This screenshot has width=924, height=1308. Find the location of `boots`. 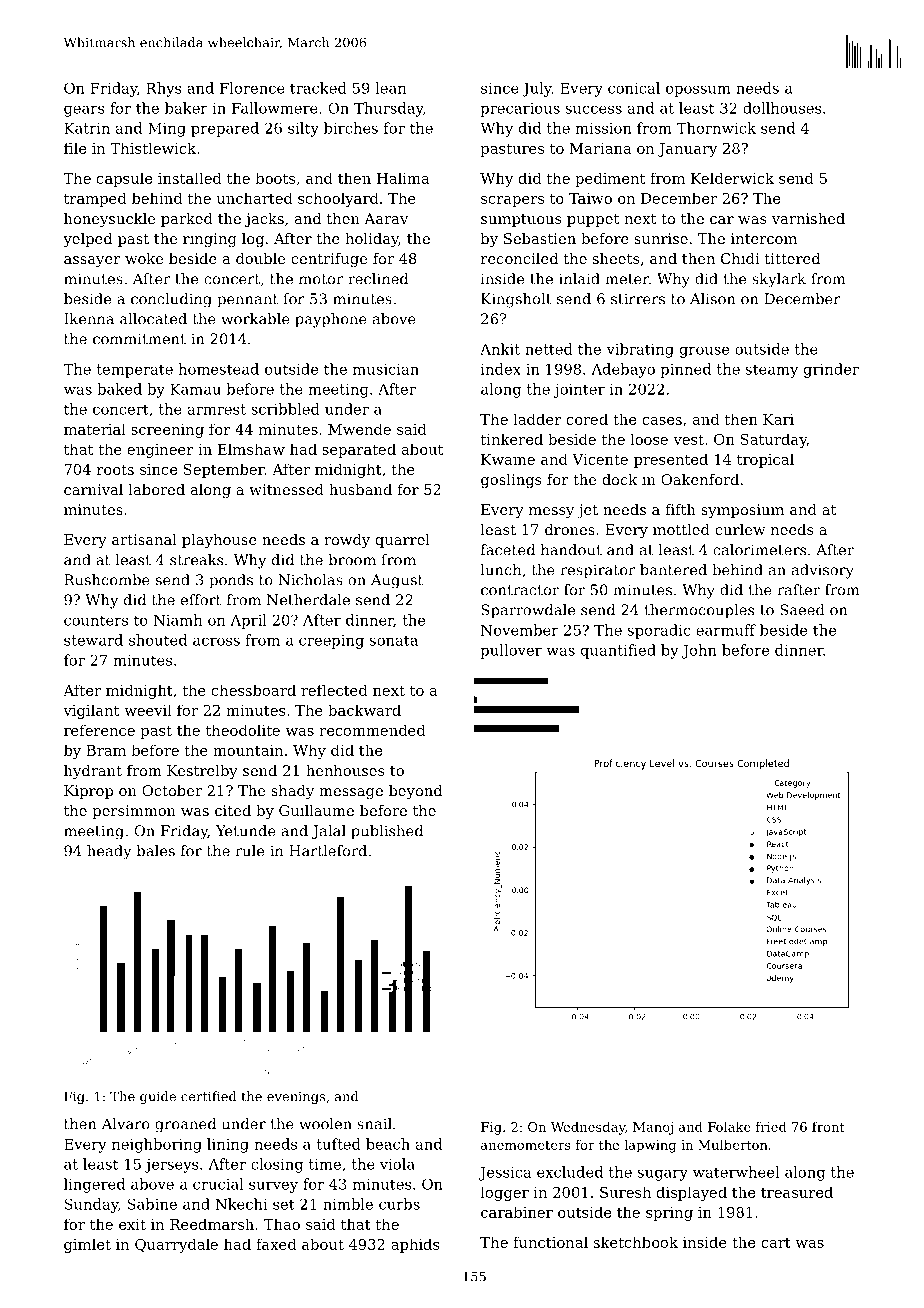

boots is located at coordinates (275, 178).
